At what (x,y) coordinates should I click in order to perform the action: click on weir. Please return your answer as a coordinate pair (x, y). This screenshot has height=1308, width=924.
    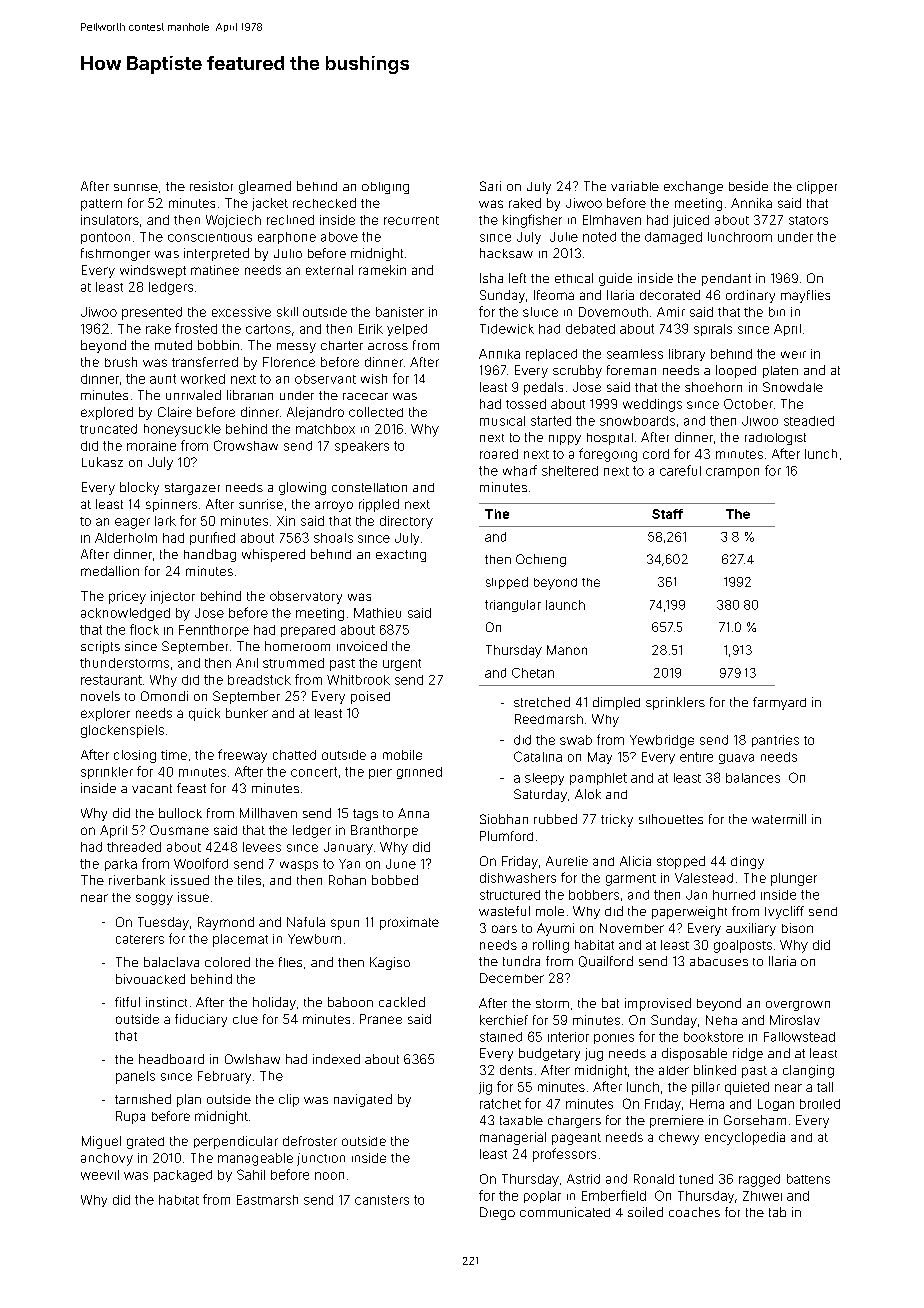
    Looking at the image, I should click on (793, 355).
